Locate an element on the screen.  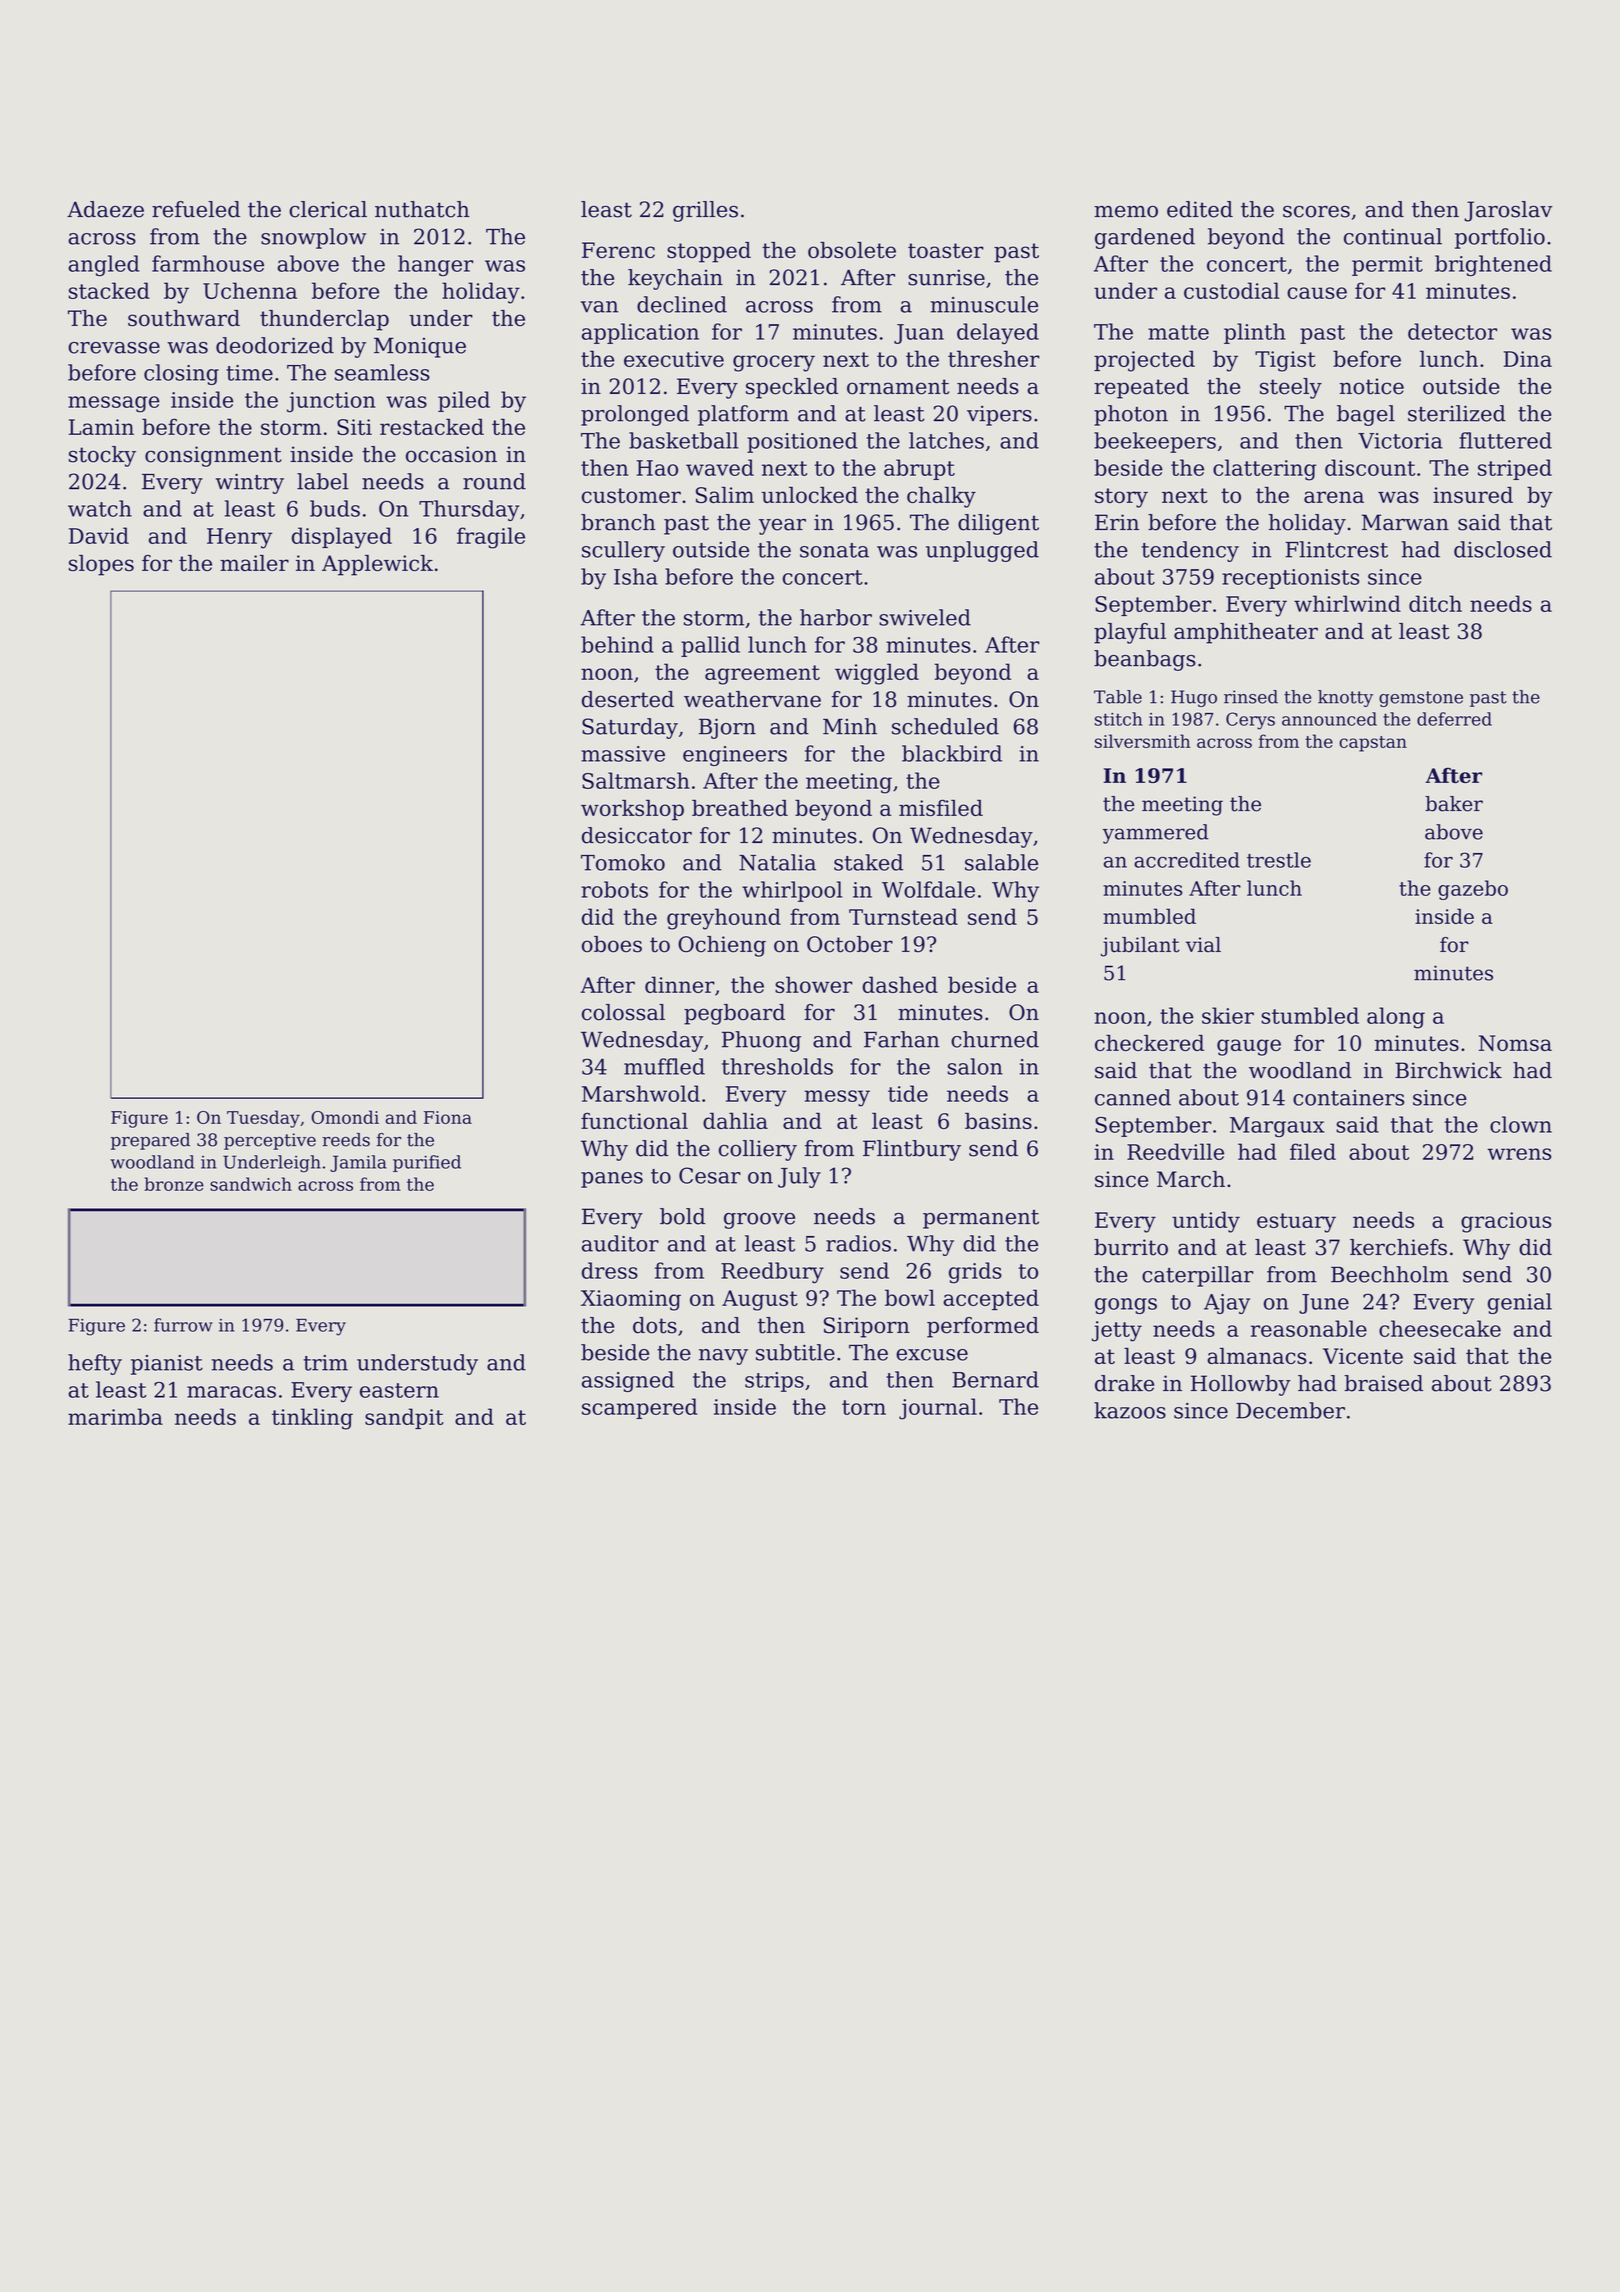
scores is located at coordinates (1316, 211).
